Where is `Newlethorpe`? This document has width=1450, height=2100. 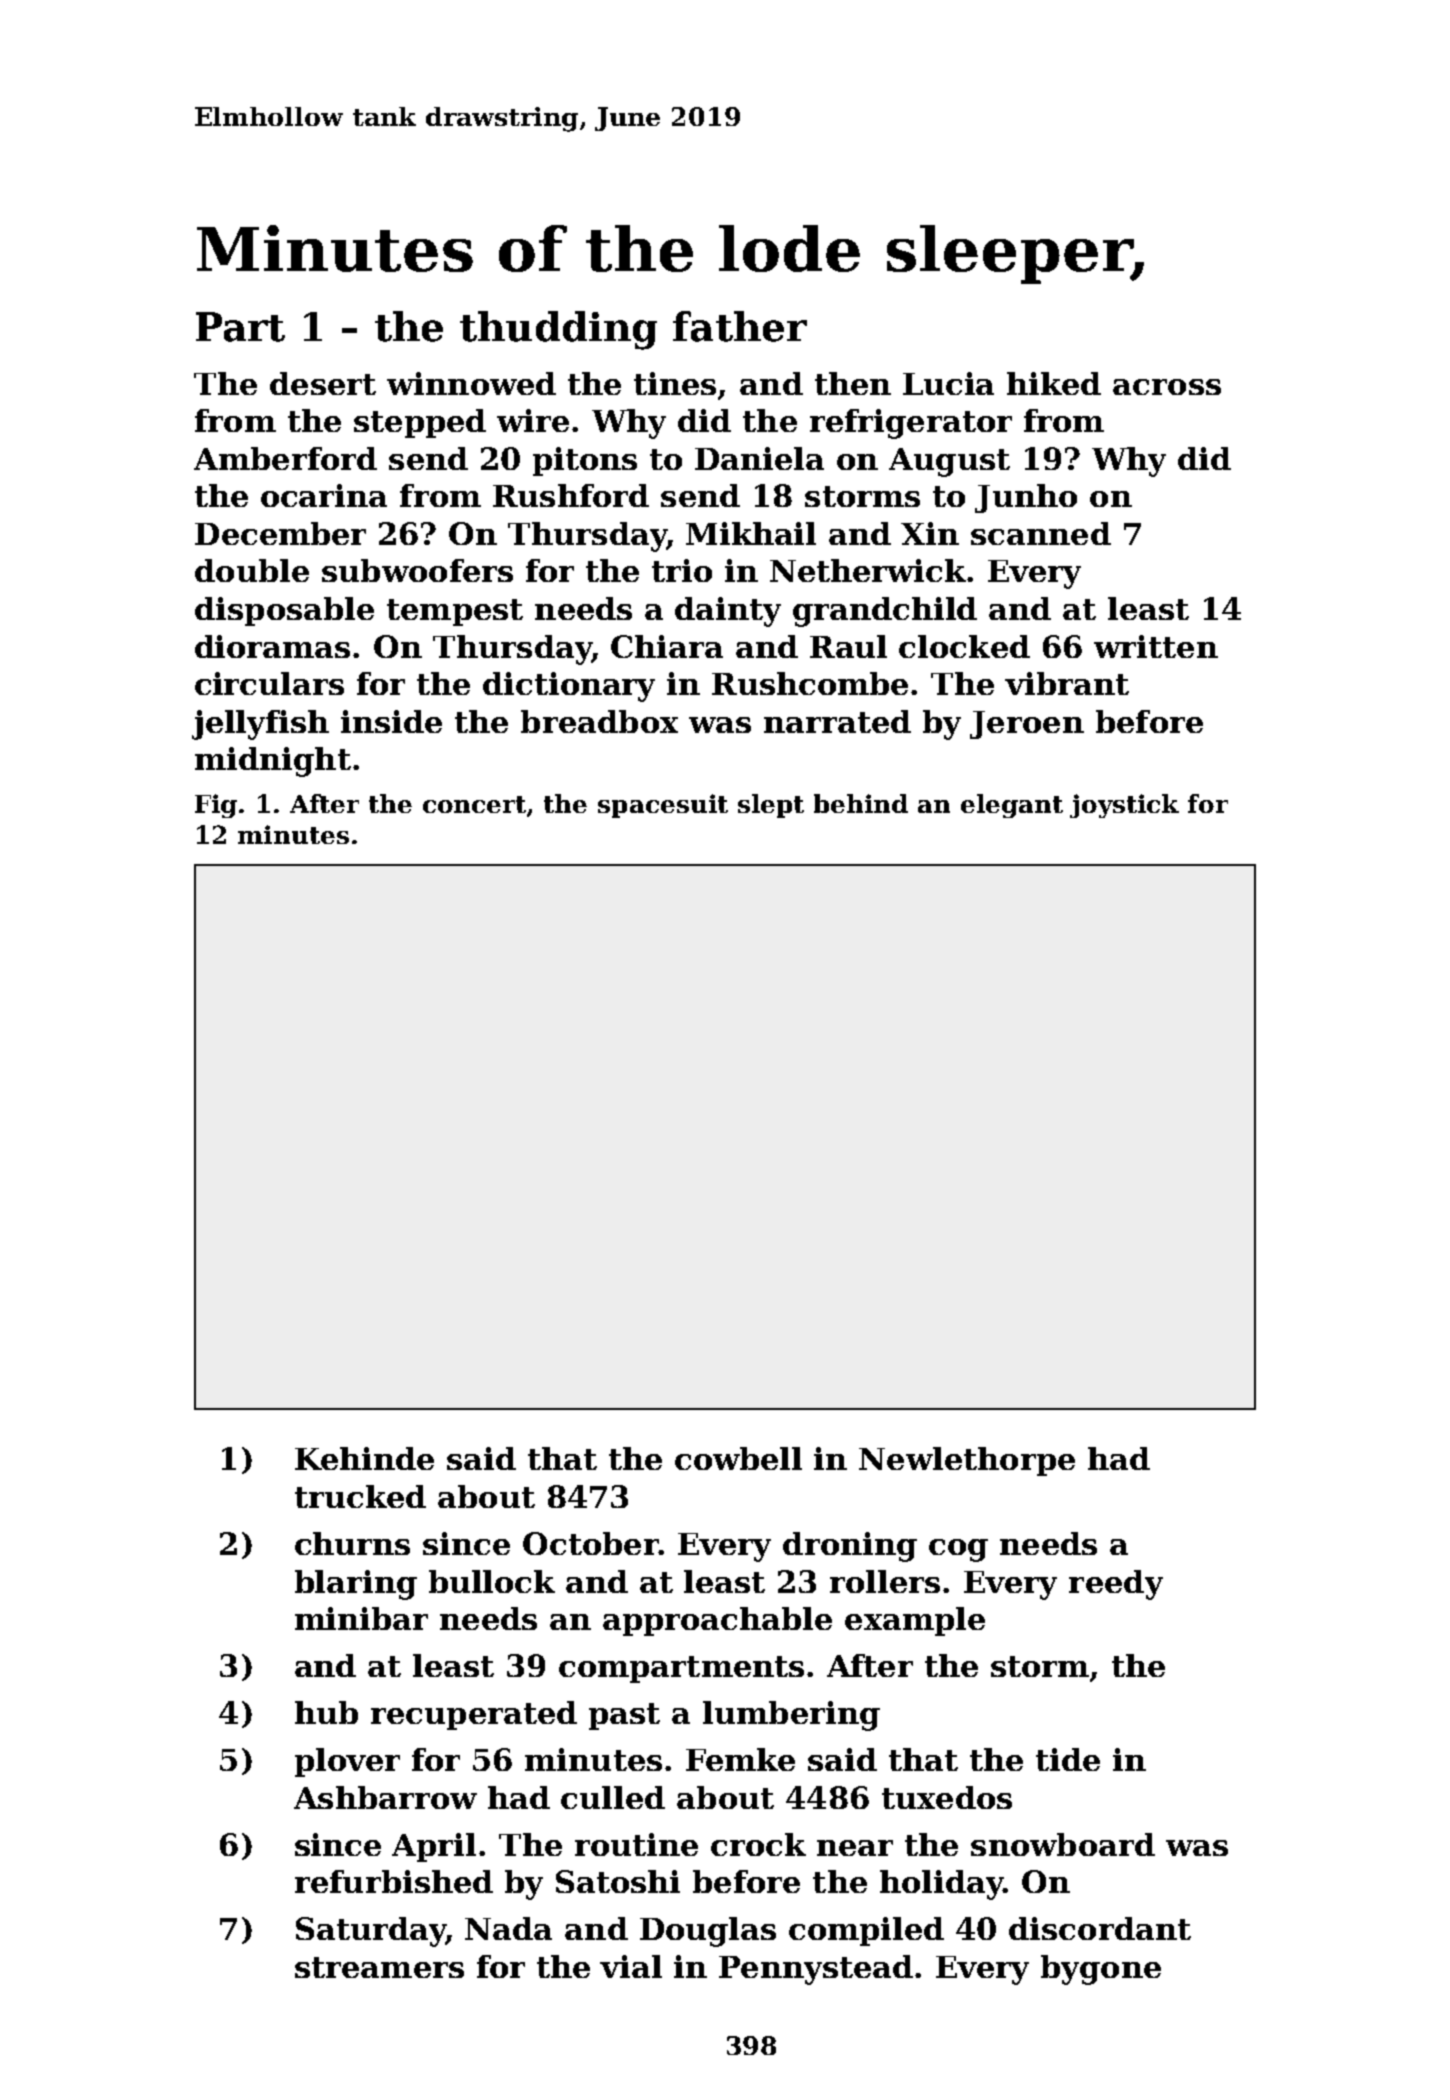
Newlethorpe is located at coordinates (967, 1461).
